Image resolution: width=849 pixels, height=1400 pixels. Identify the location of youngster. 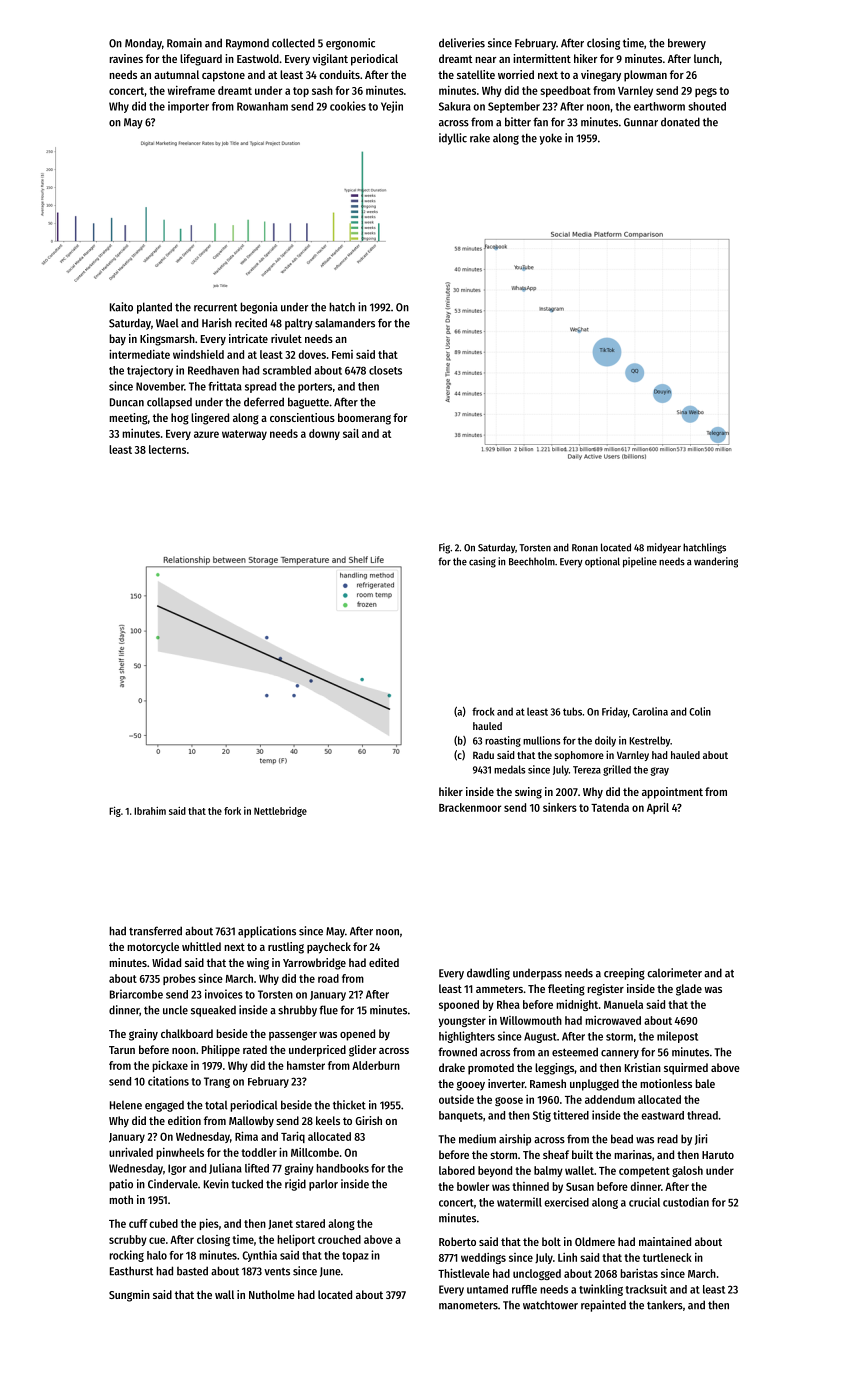
(462, 1022).
